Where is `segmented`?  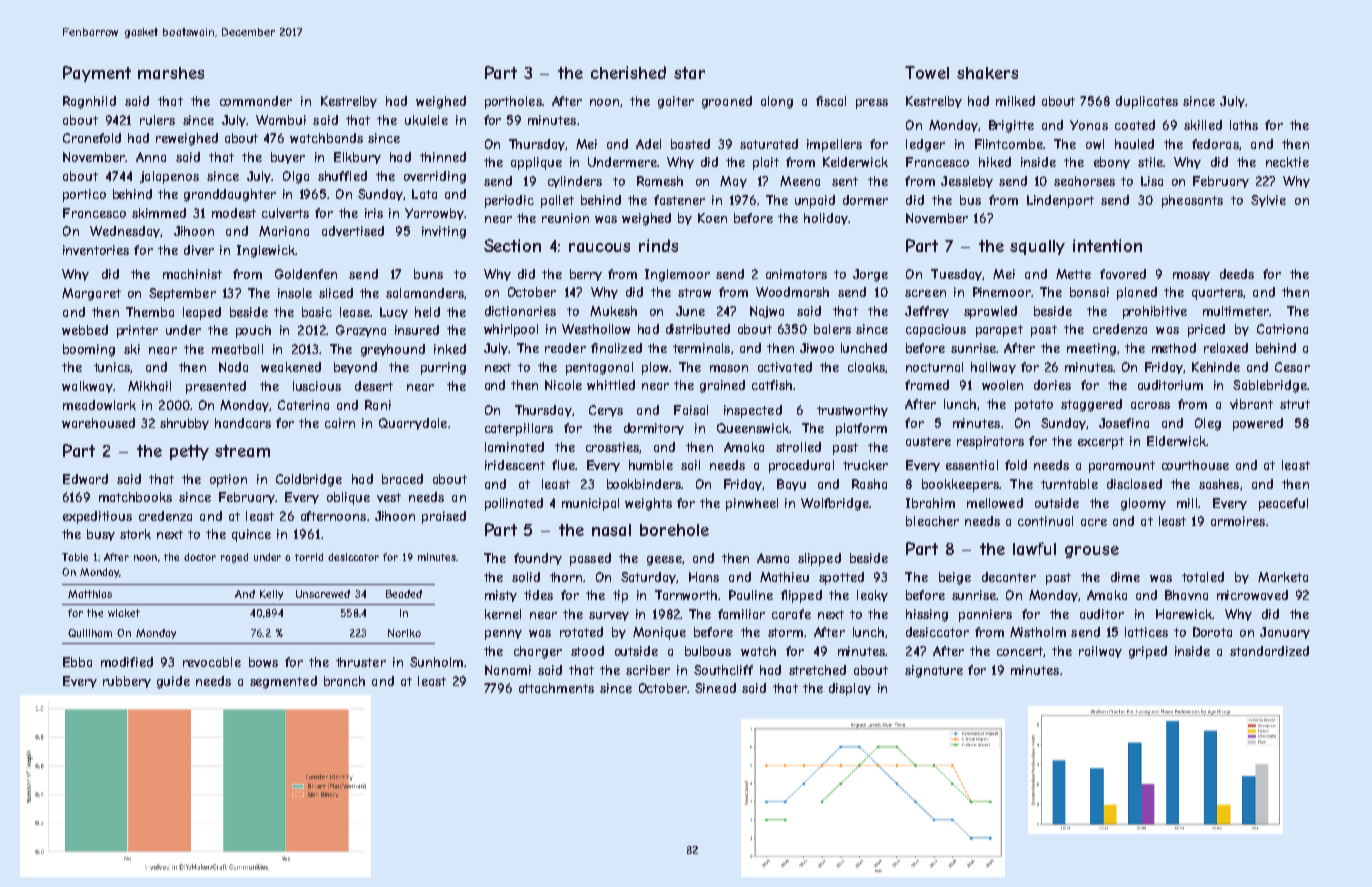 segmented is located at coordinates (283, 682).
